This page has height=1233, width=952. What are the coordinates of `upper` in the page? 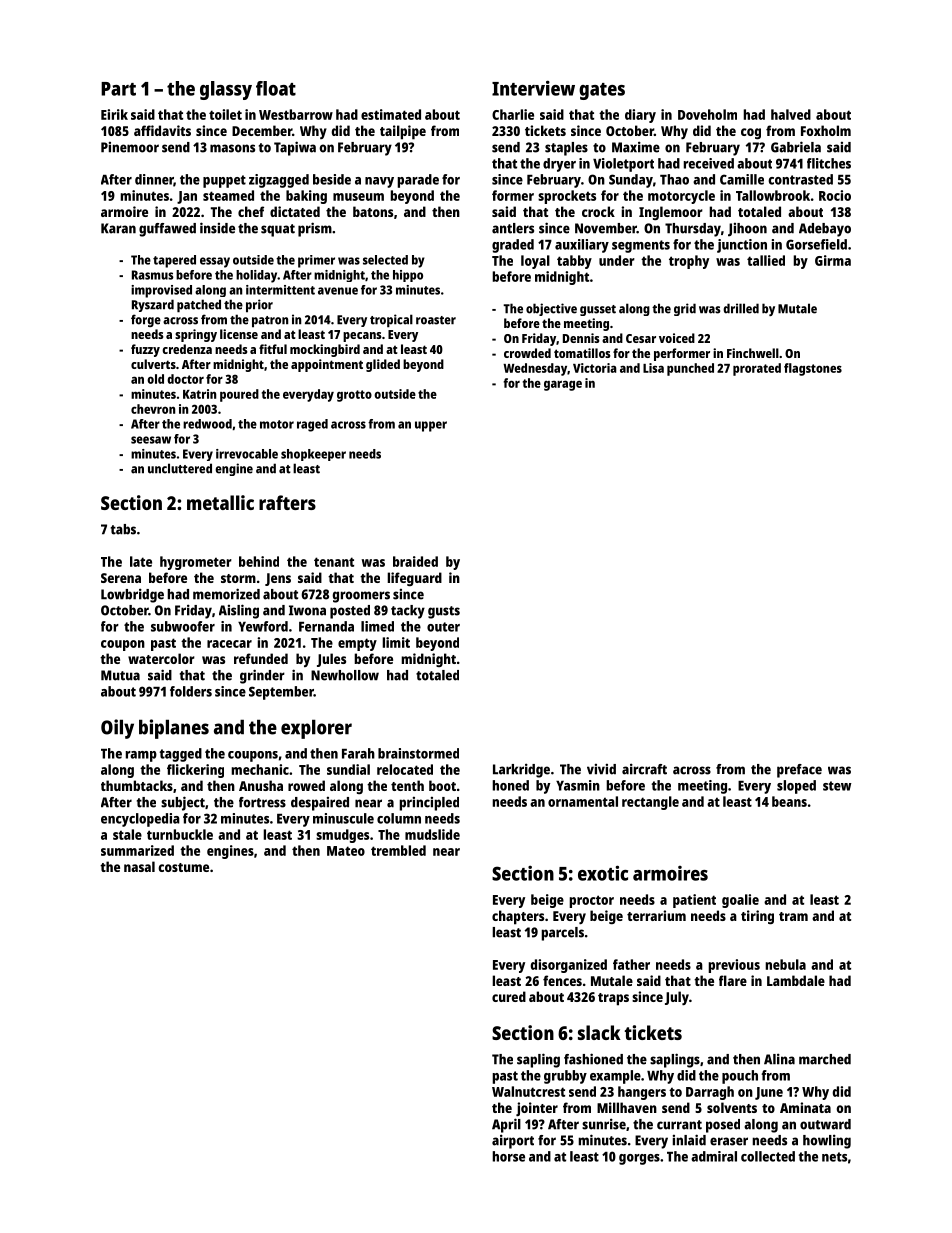 It's located at (431, 426).
